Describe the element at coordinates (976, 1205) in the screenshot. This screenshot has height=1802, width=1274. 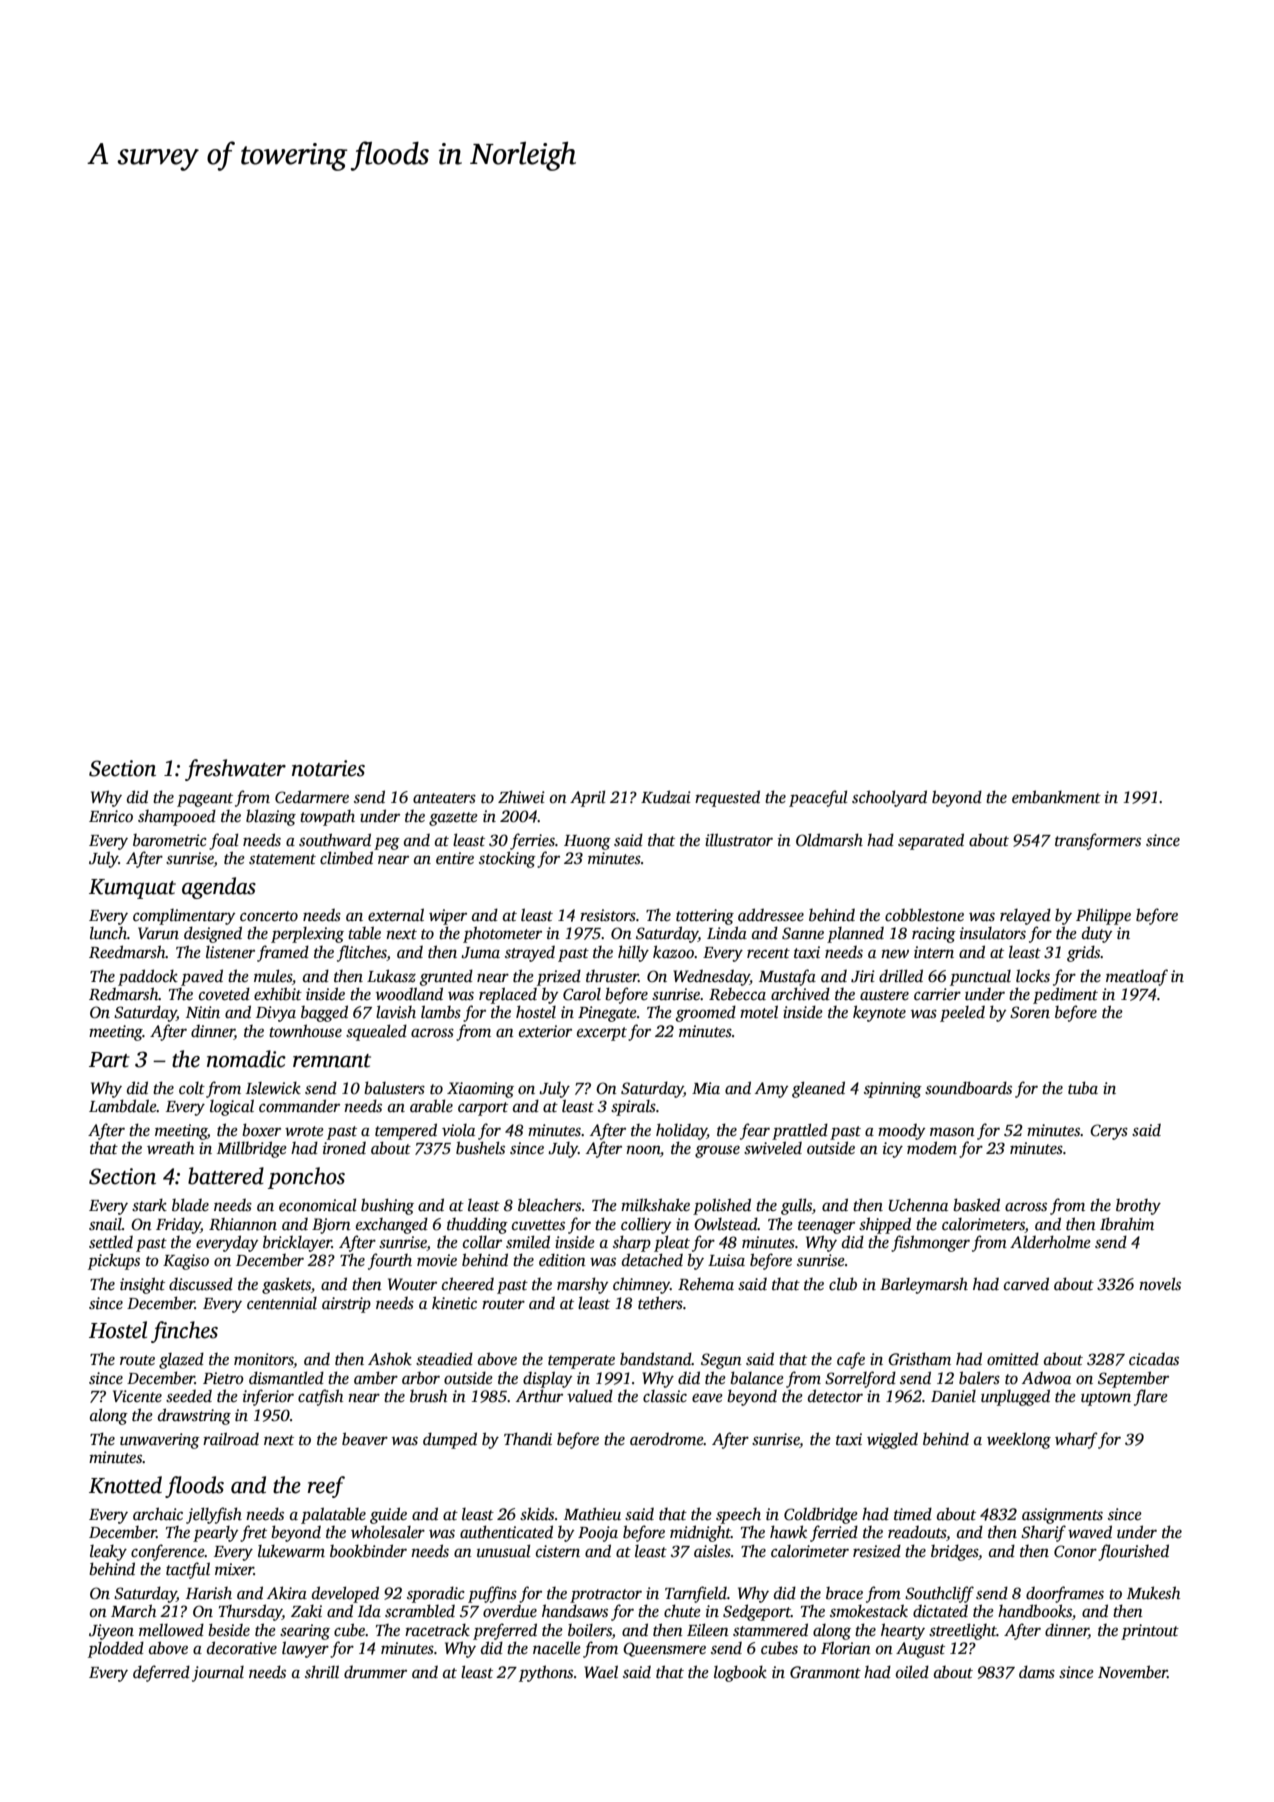
I see `basked` at that location.
